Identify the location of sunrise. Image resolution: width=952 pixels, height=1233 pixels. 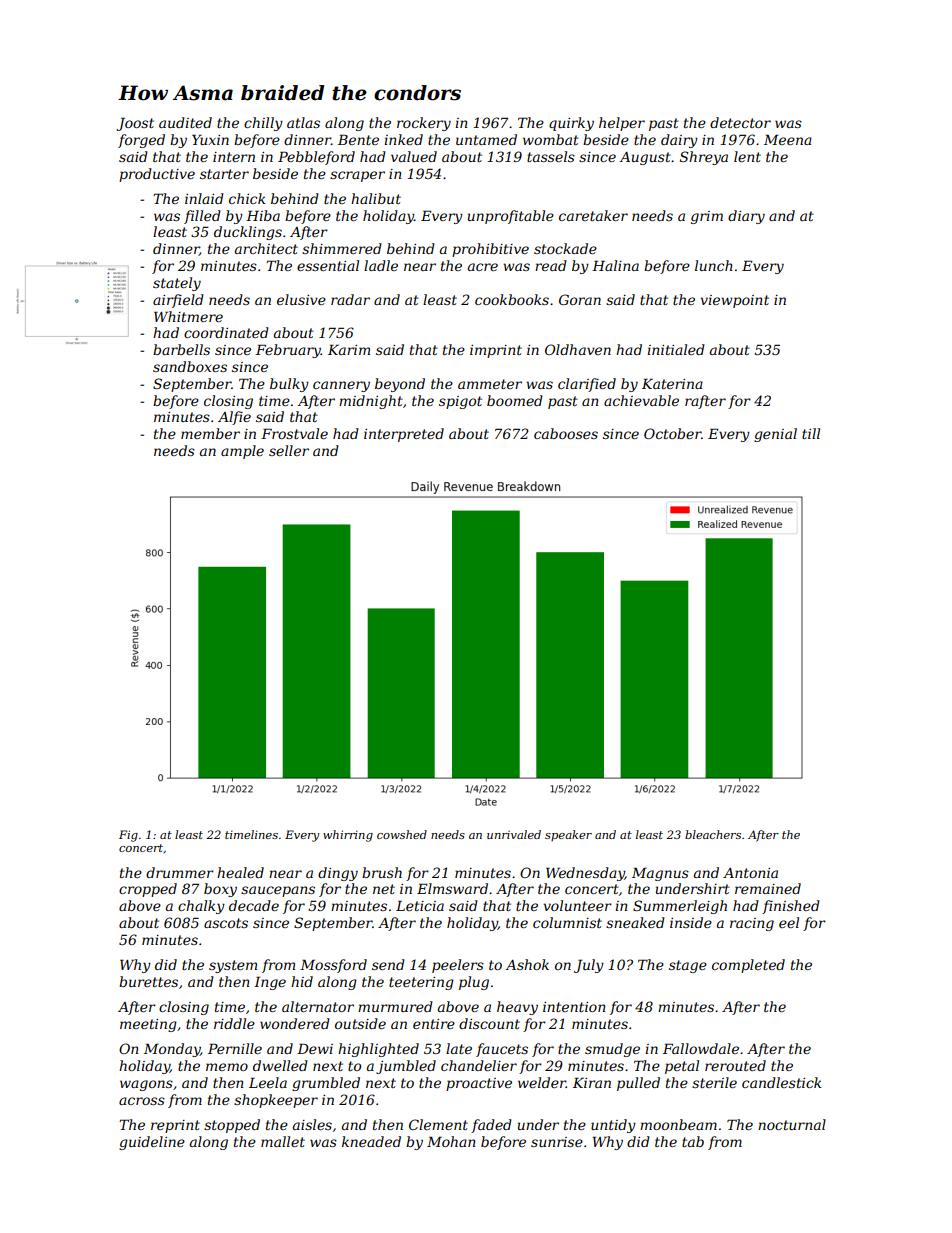
(557, 1142).
